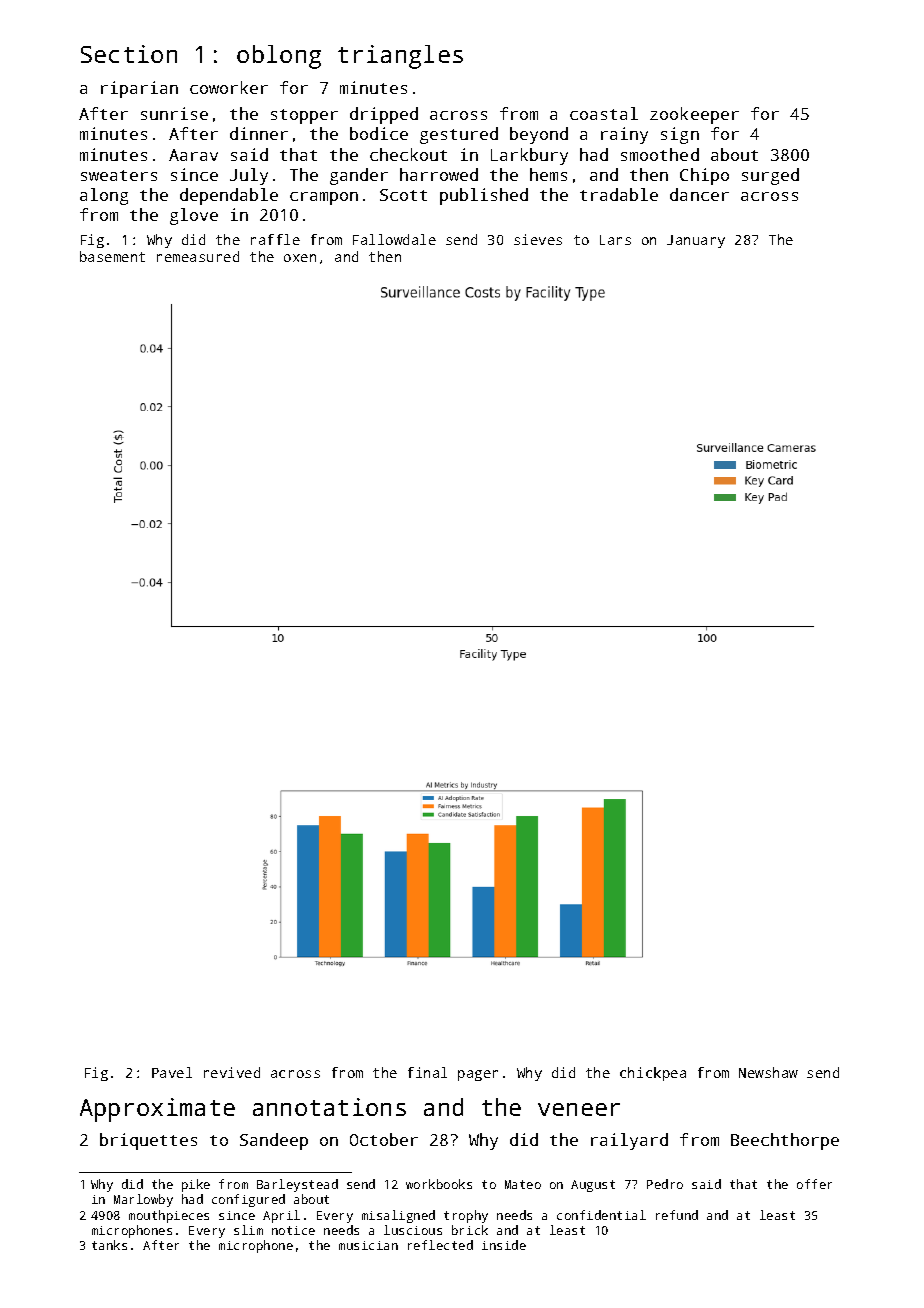 This page has height=1308, width=924. I want to click on Approximate, so click(157, 1110).
